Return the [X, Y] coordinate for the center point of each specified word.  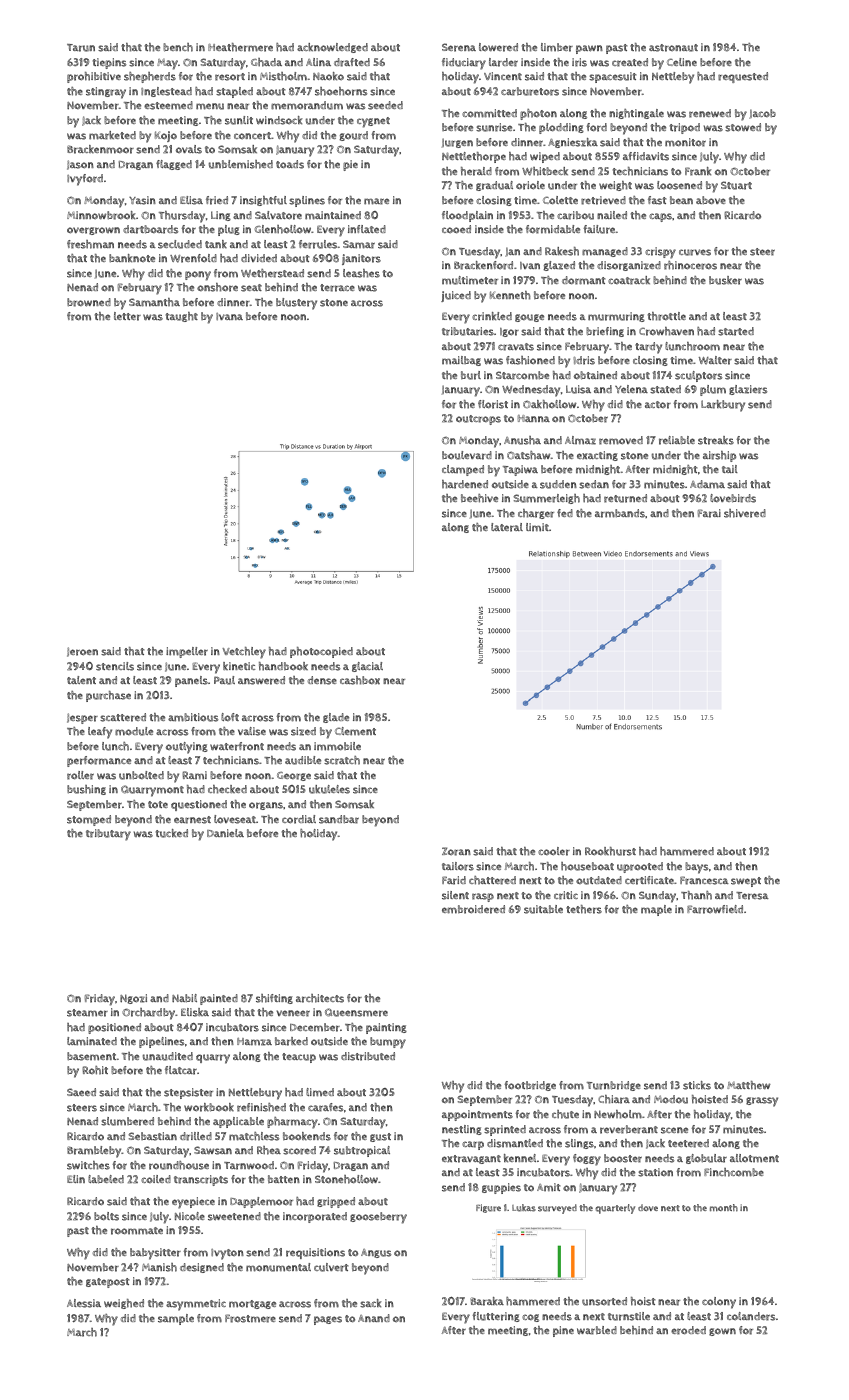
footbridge [530, 1086]
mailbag [461, 361]
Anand [374, 1318]
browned [89, 302]
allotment [754, 1158]
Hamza [254, 1042]
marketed [112, 135]
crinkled [492, 316]
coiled [156, 1179]
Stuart [736, 185]
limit [537, 527]
